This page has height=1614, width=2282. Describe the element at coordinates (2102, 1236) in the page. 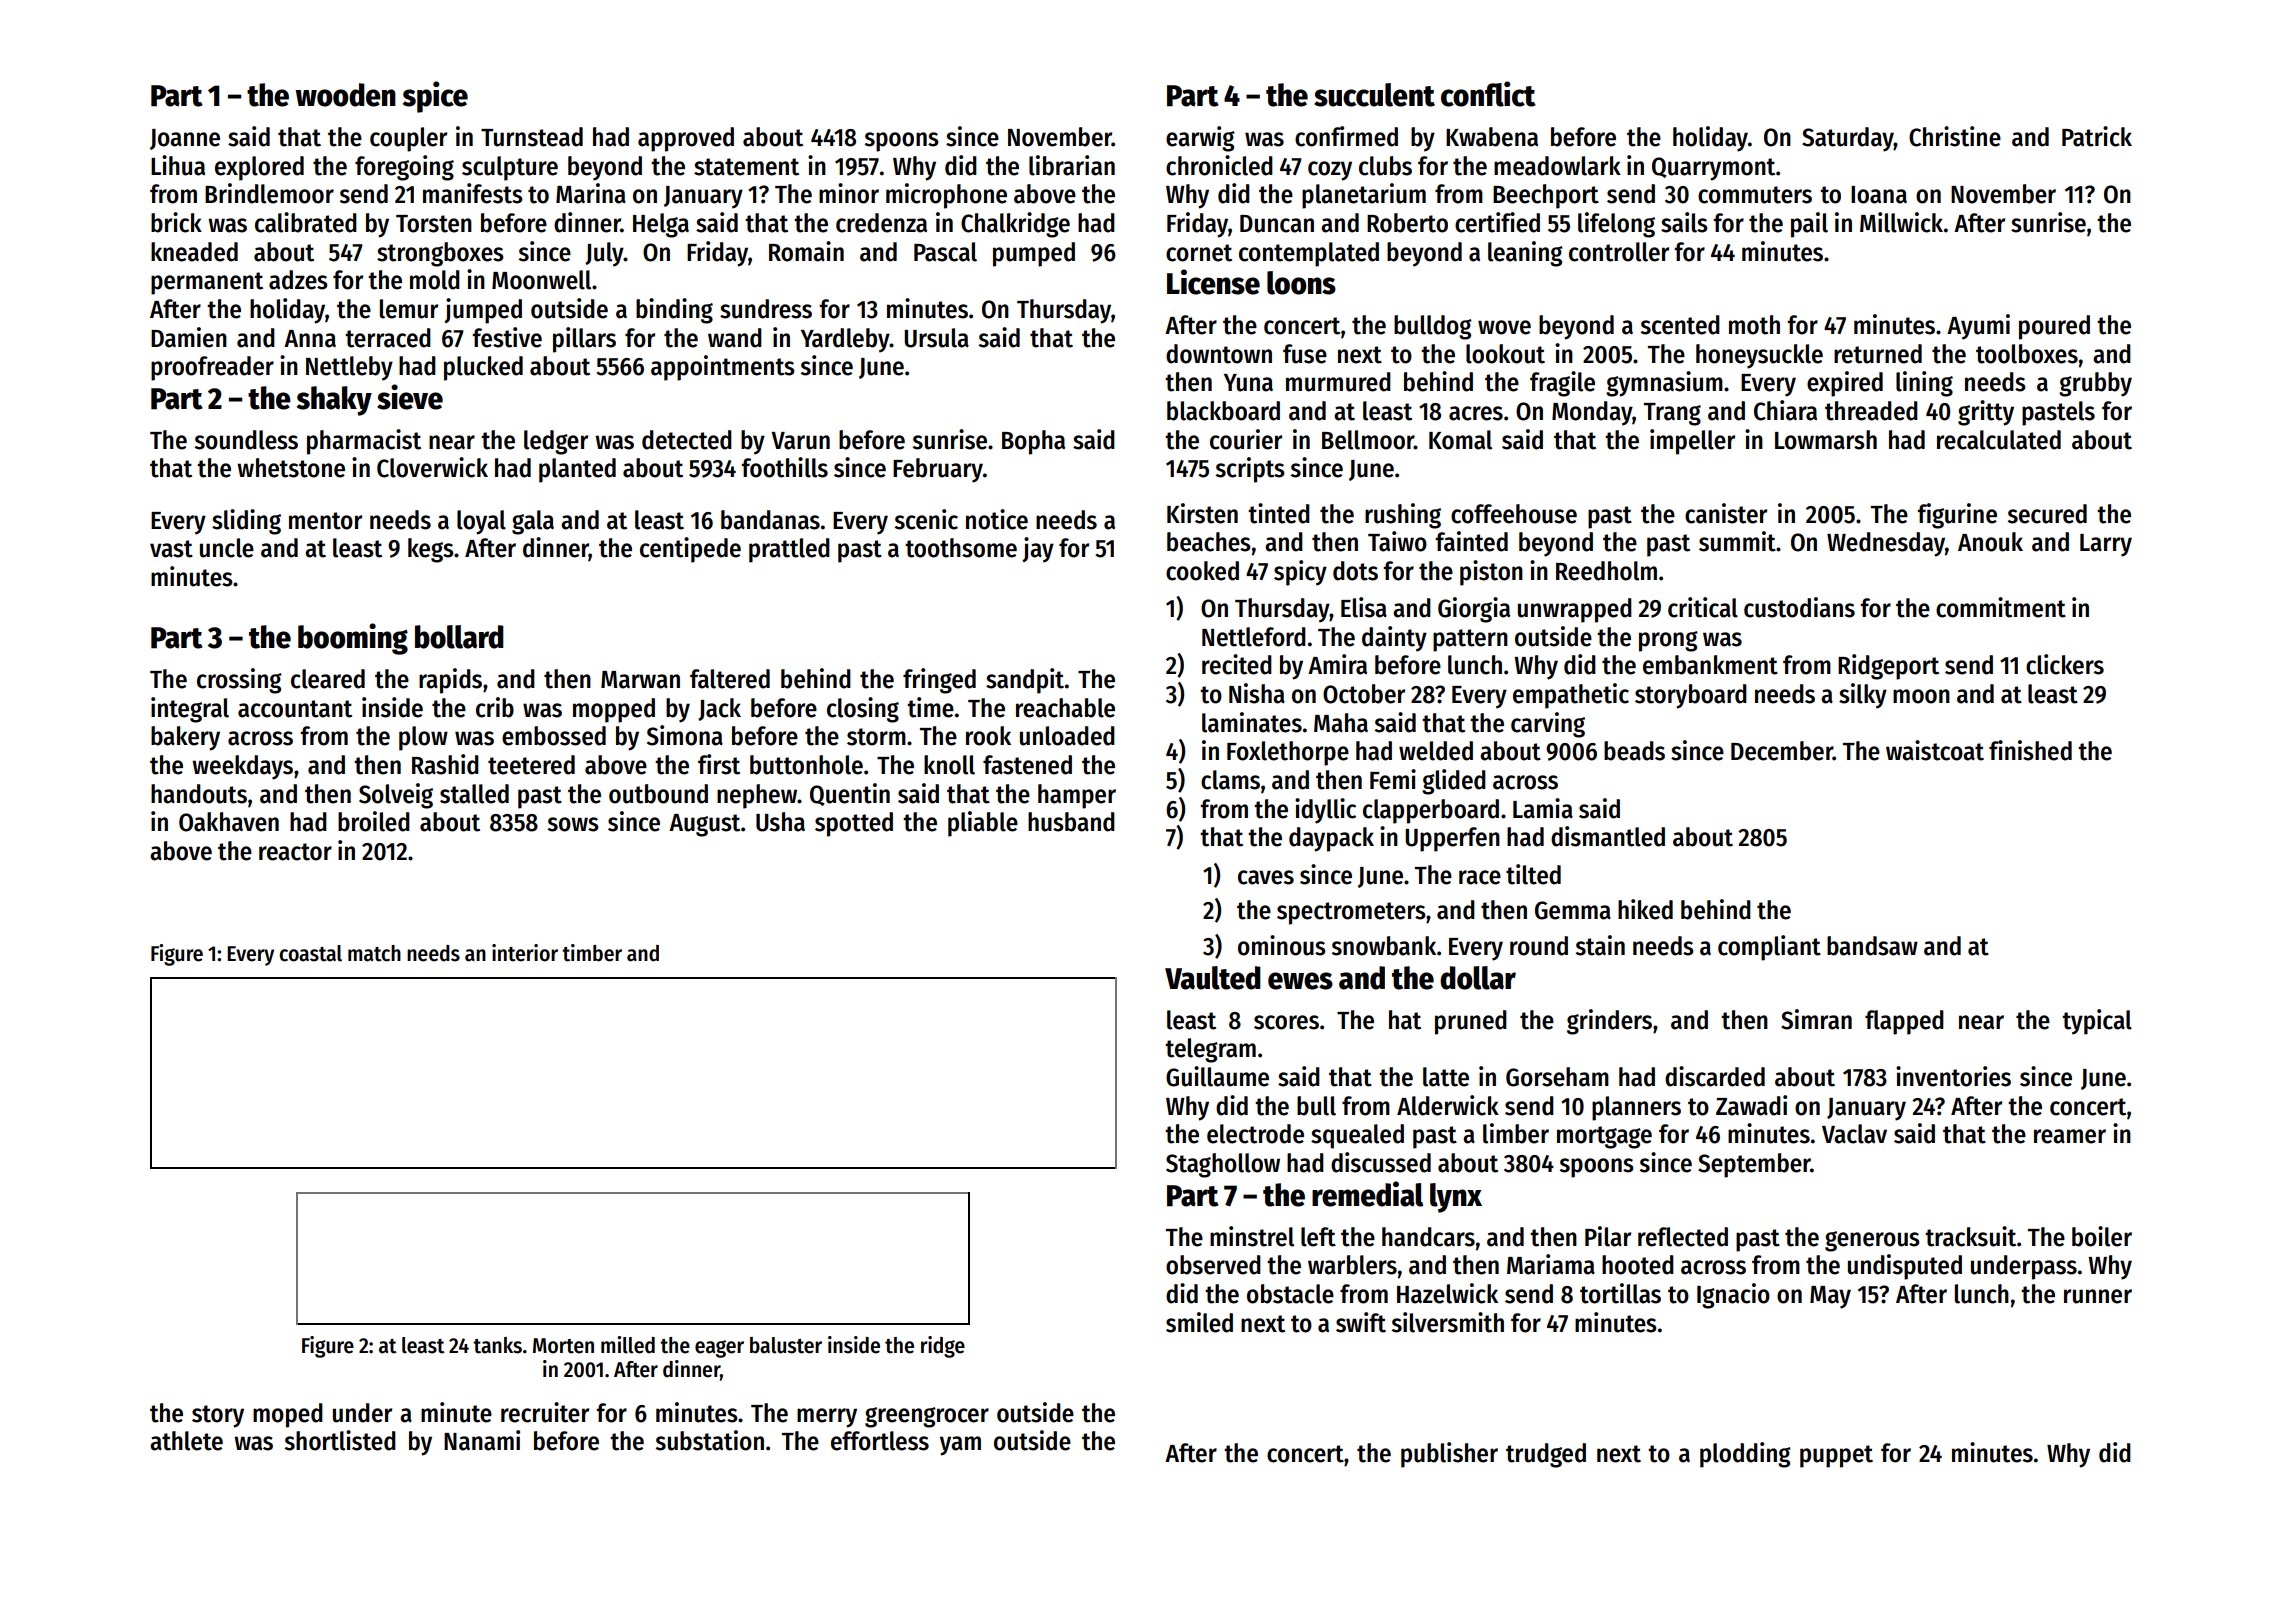

I see `boiler` at that location.
